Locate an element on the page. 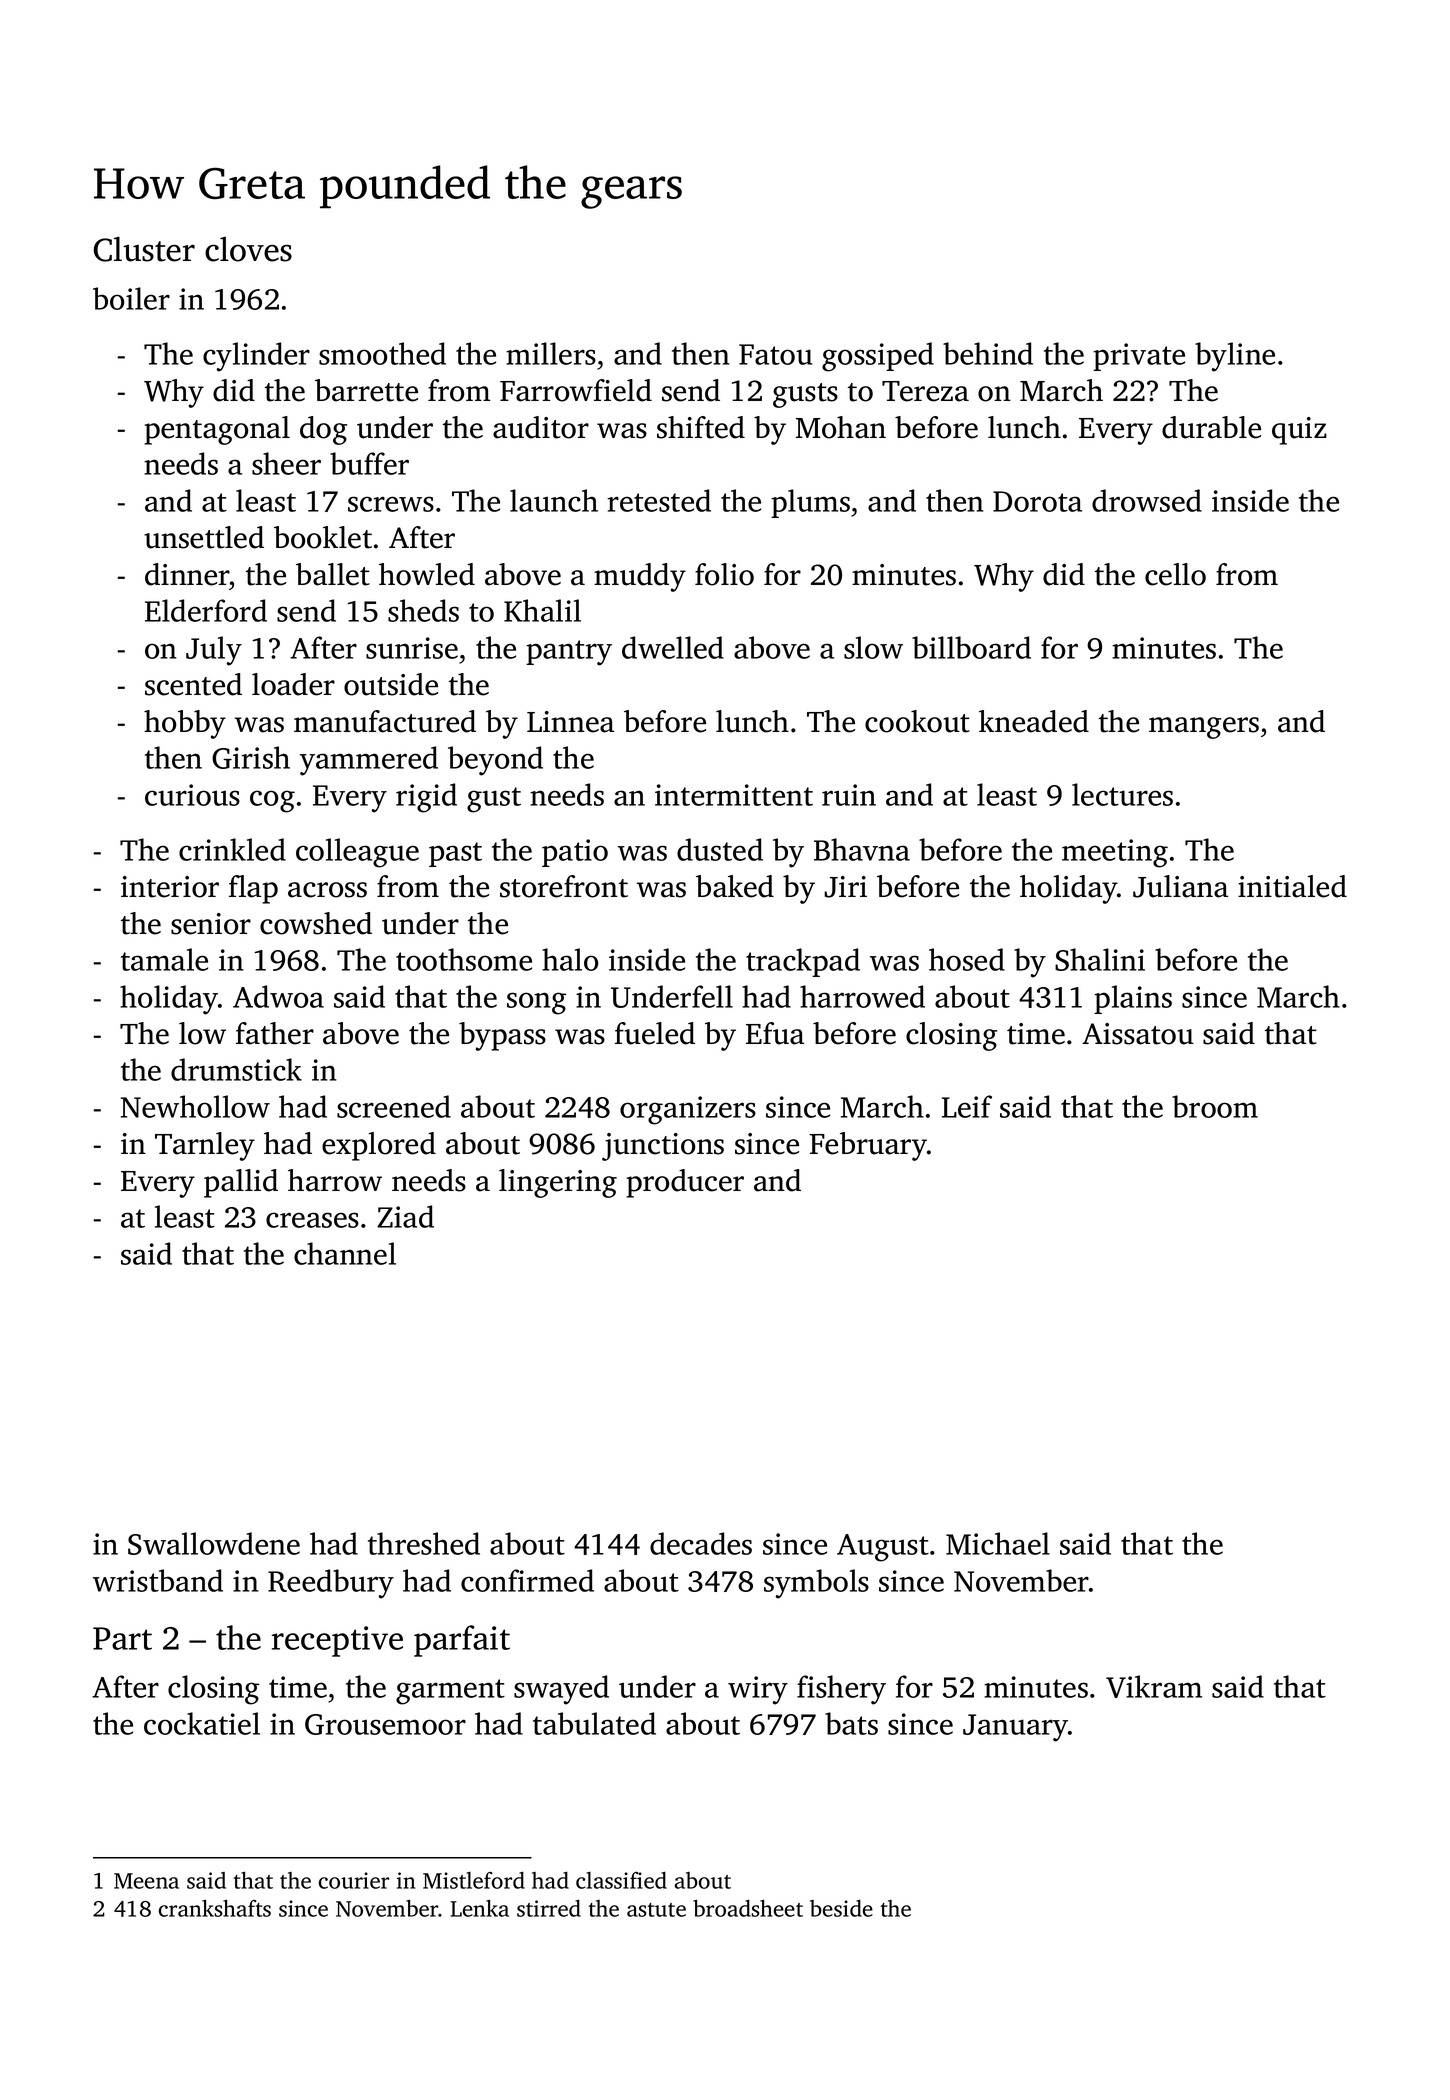 The height and width of the document is (2100, 1450). cloves is located at coordinates (248, 249).
